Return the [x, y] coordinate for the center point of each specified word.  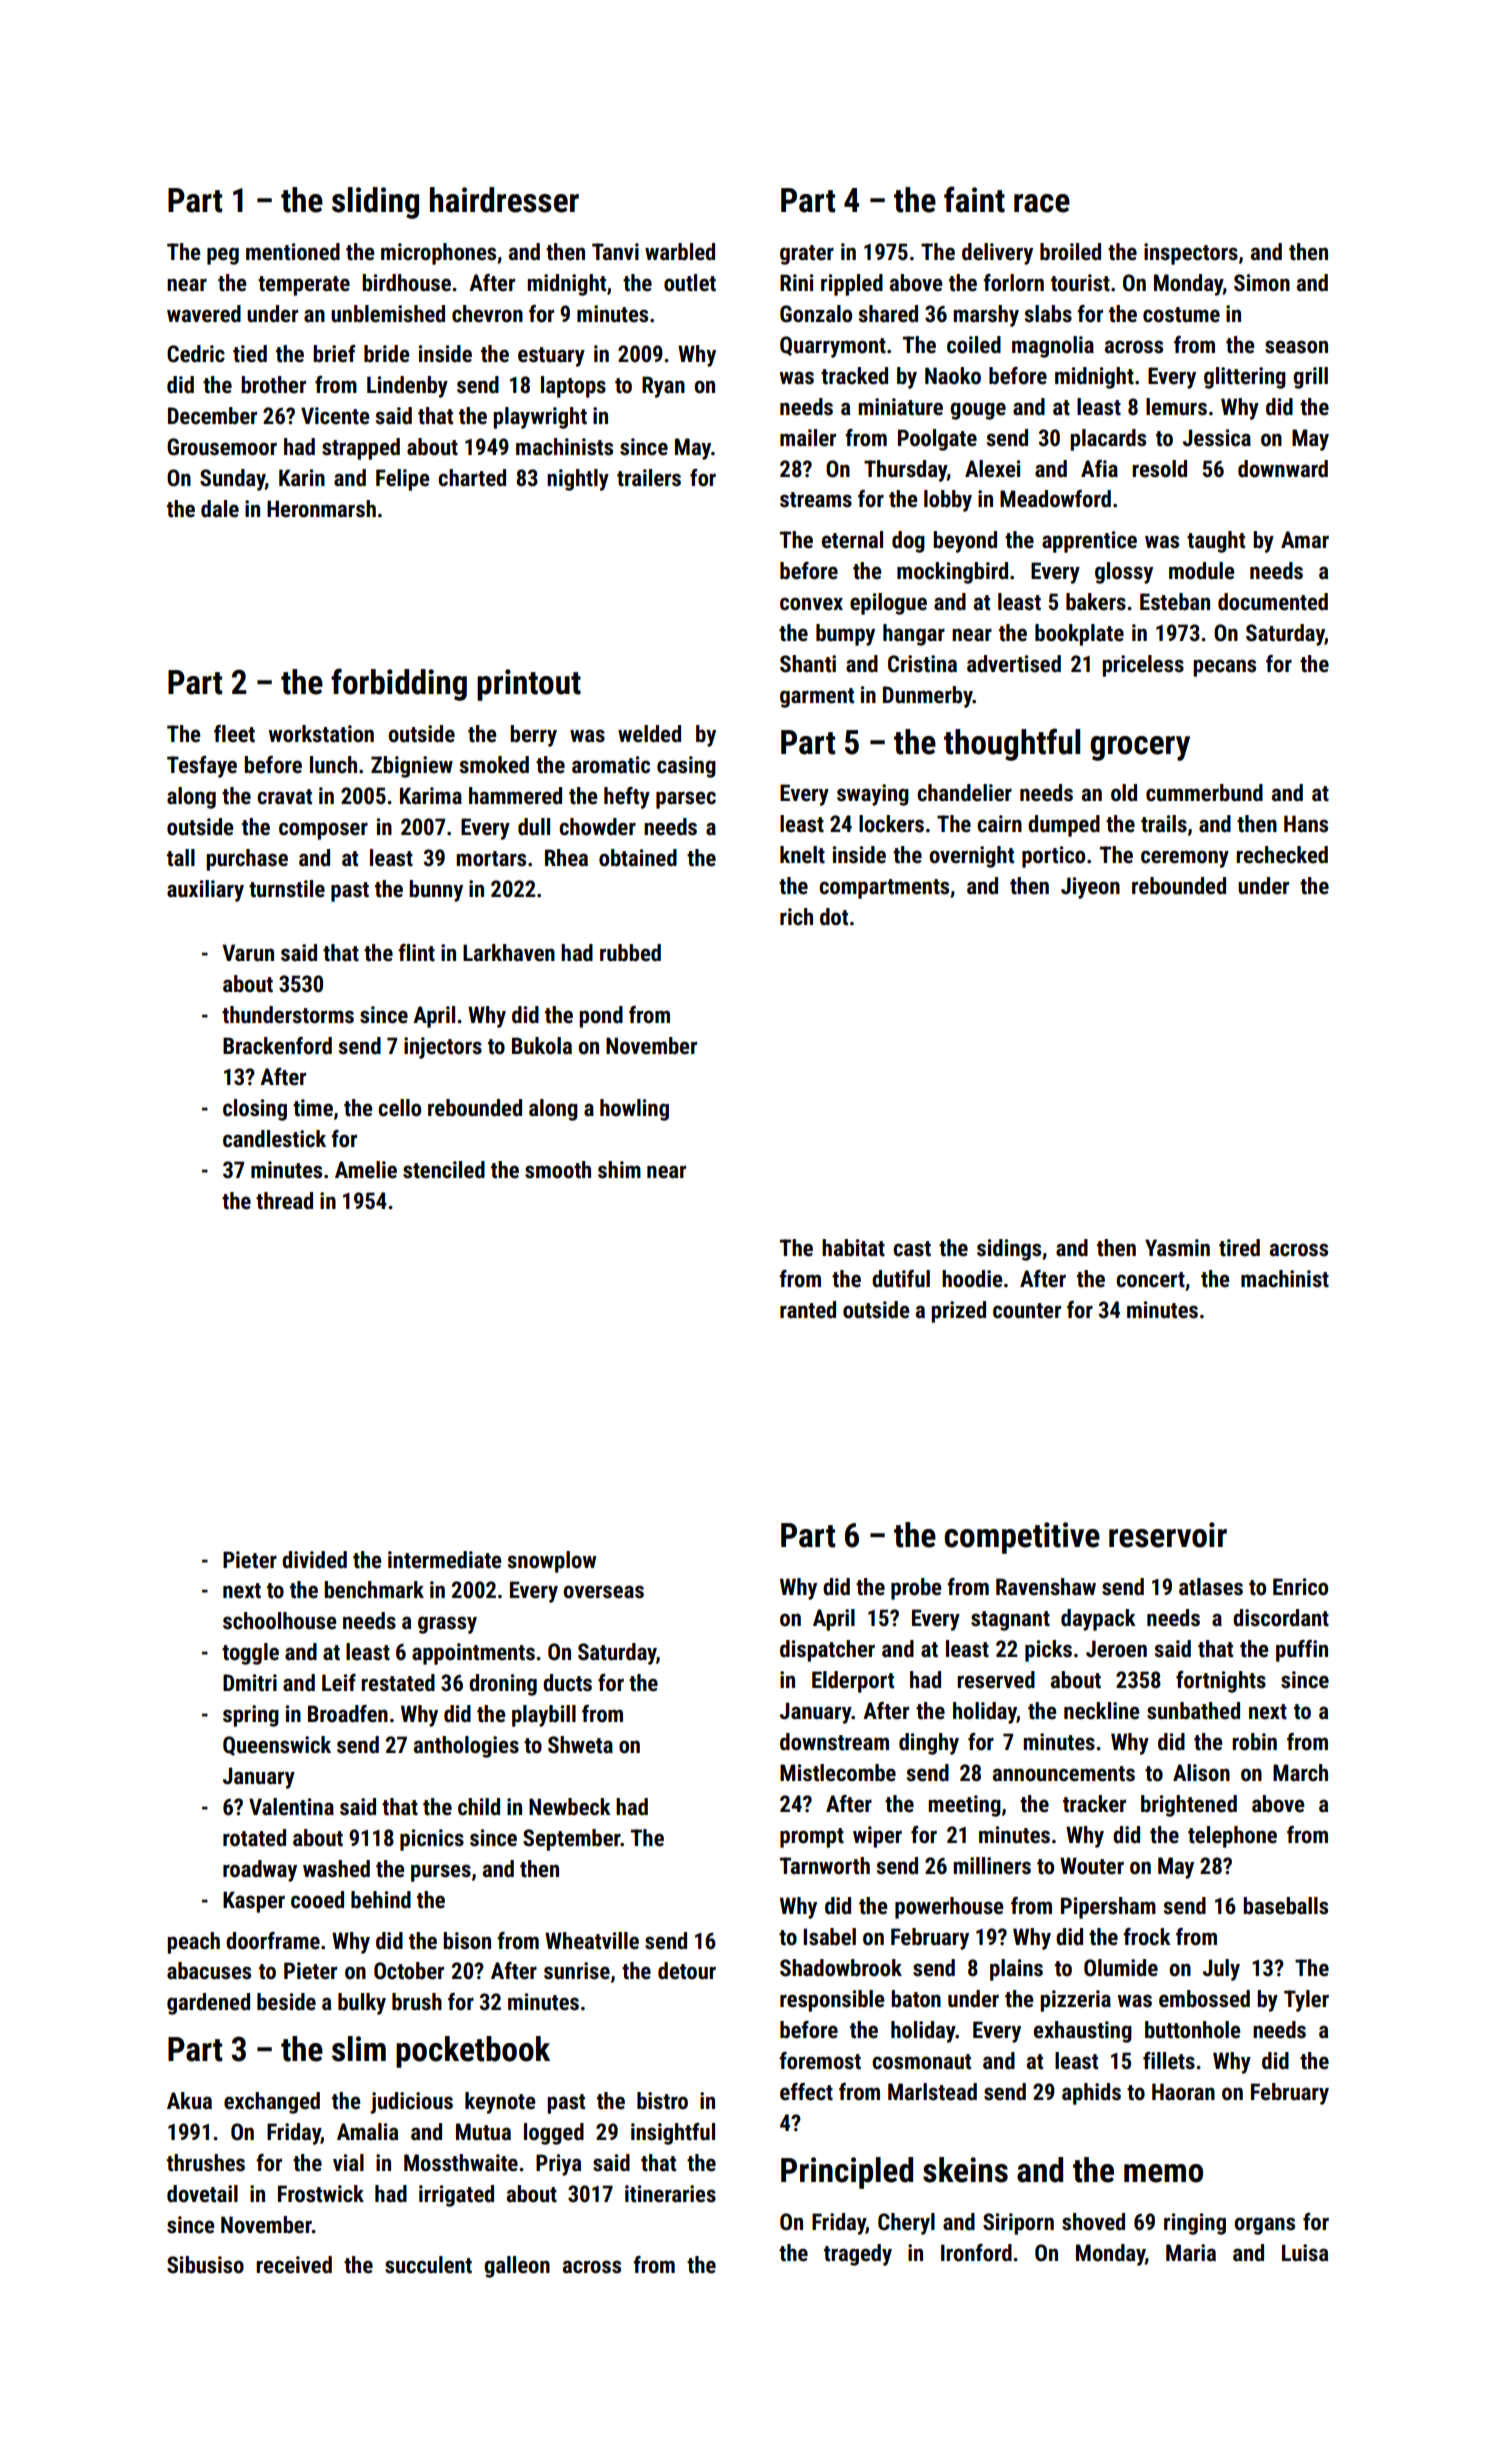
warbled [680, 252]
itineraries [670, 2194]
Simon [1262, 283]
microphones [438, 254]
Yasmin [1177, 1248]
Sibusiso [205, 2265]
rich [796, 916]
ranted [808, 1310]
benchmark [374, 1590]
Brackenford [277, 1046]
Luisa [1305, 2253]
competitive [1022, 1538]
